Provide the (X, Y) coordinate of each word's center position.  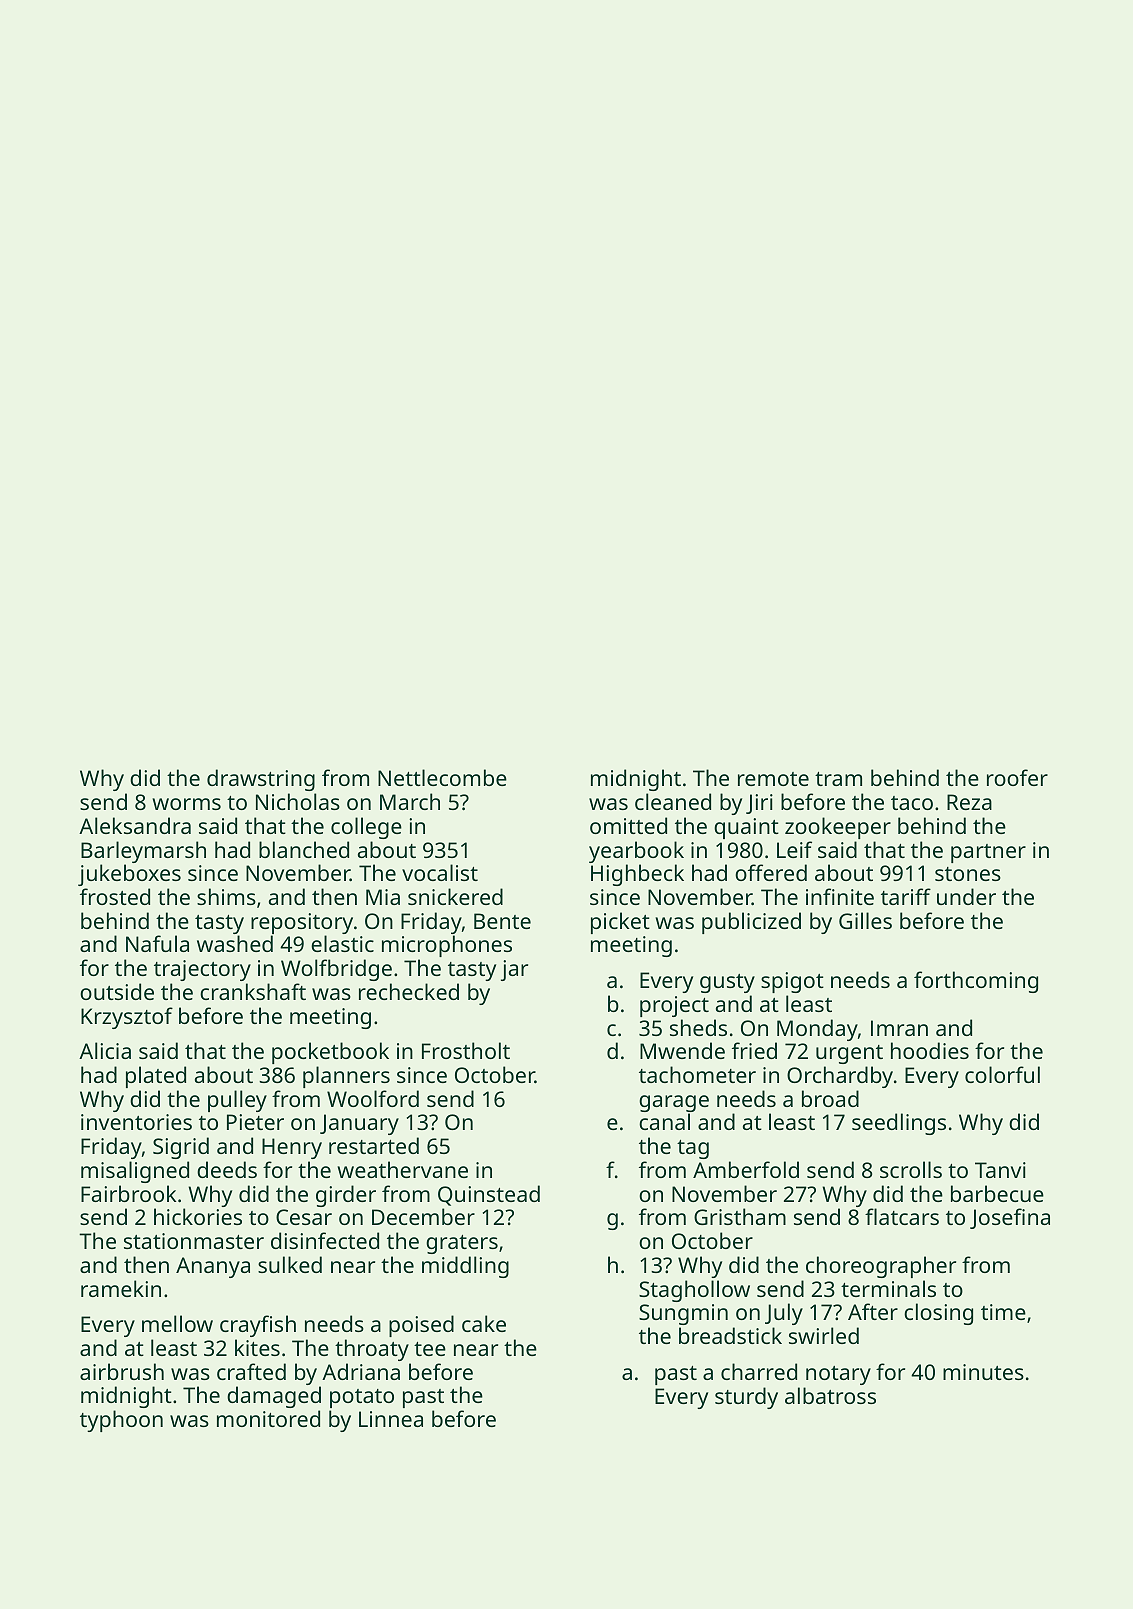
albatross (830, 1395)
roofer (1017, 777)
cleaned (673, 801)
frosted (115, 896)
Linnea (391, 1419)
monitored (268, 1418)
